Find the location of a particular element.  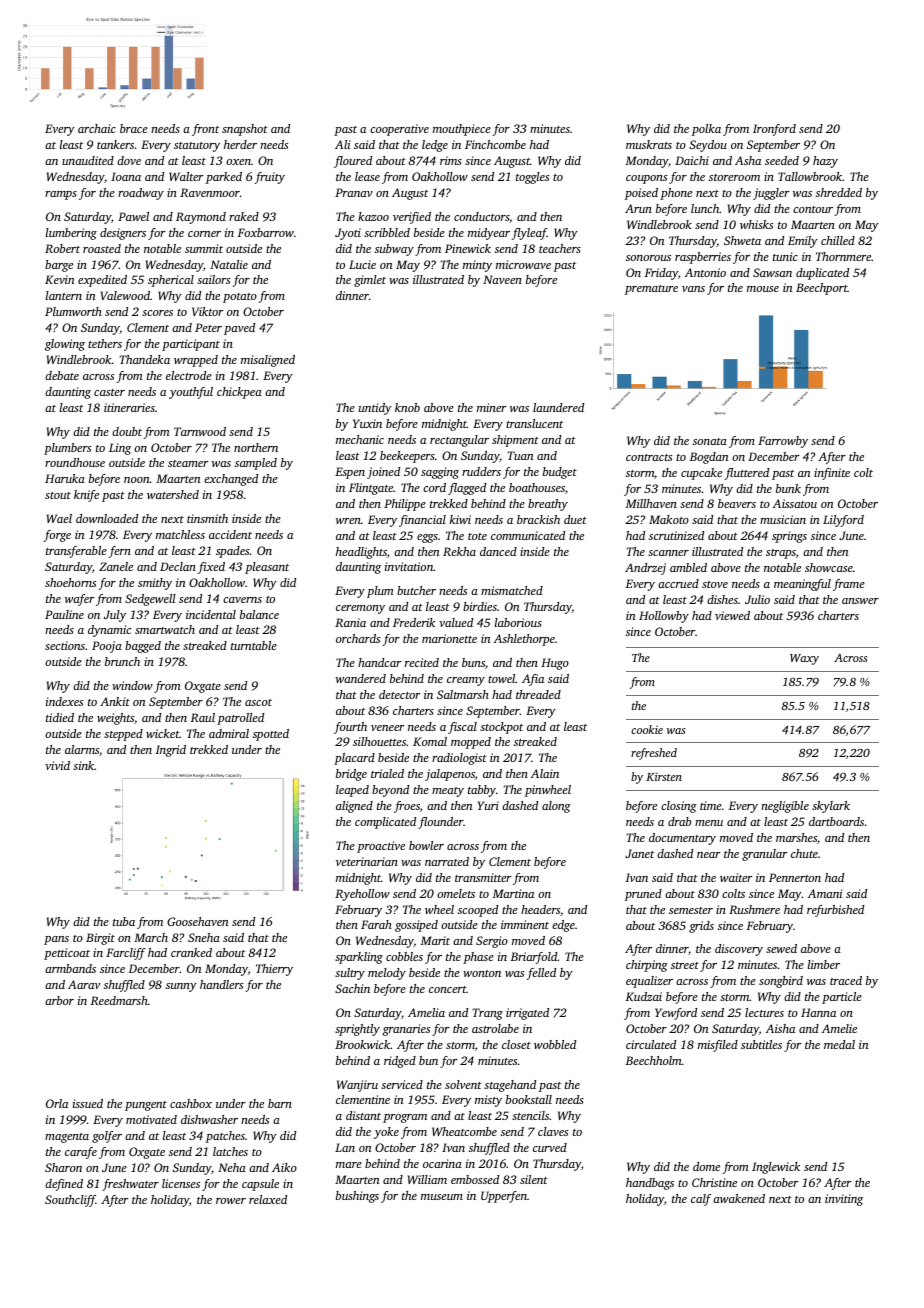

Beechholm is located at coordinates (654, 1060).
